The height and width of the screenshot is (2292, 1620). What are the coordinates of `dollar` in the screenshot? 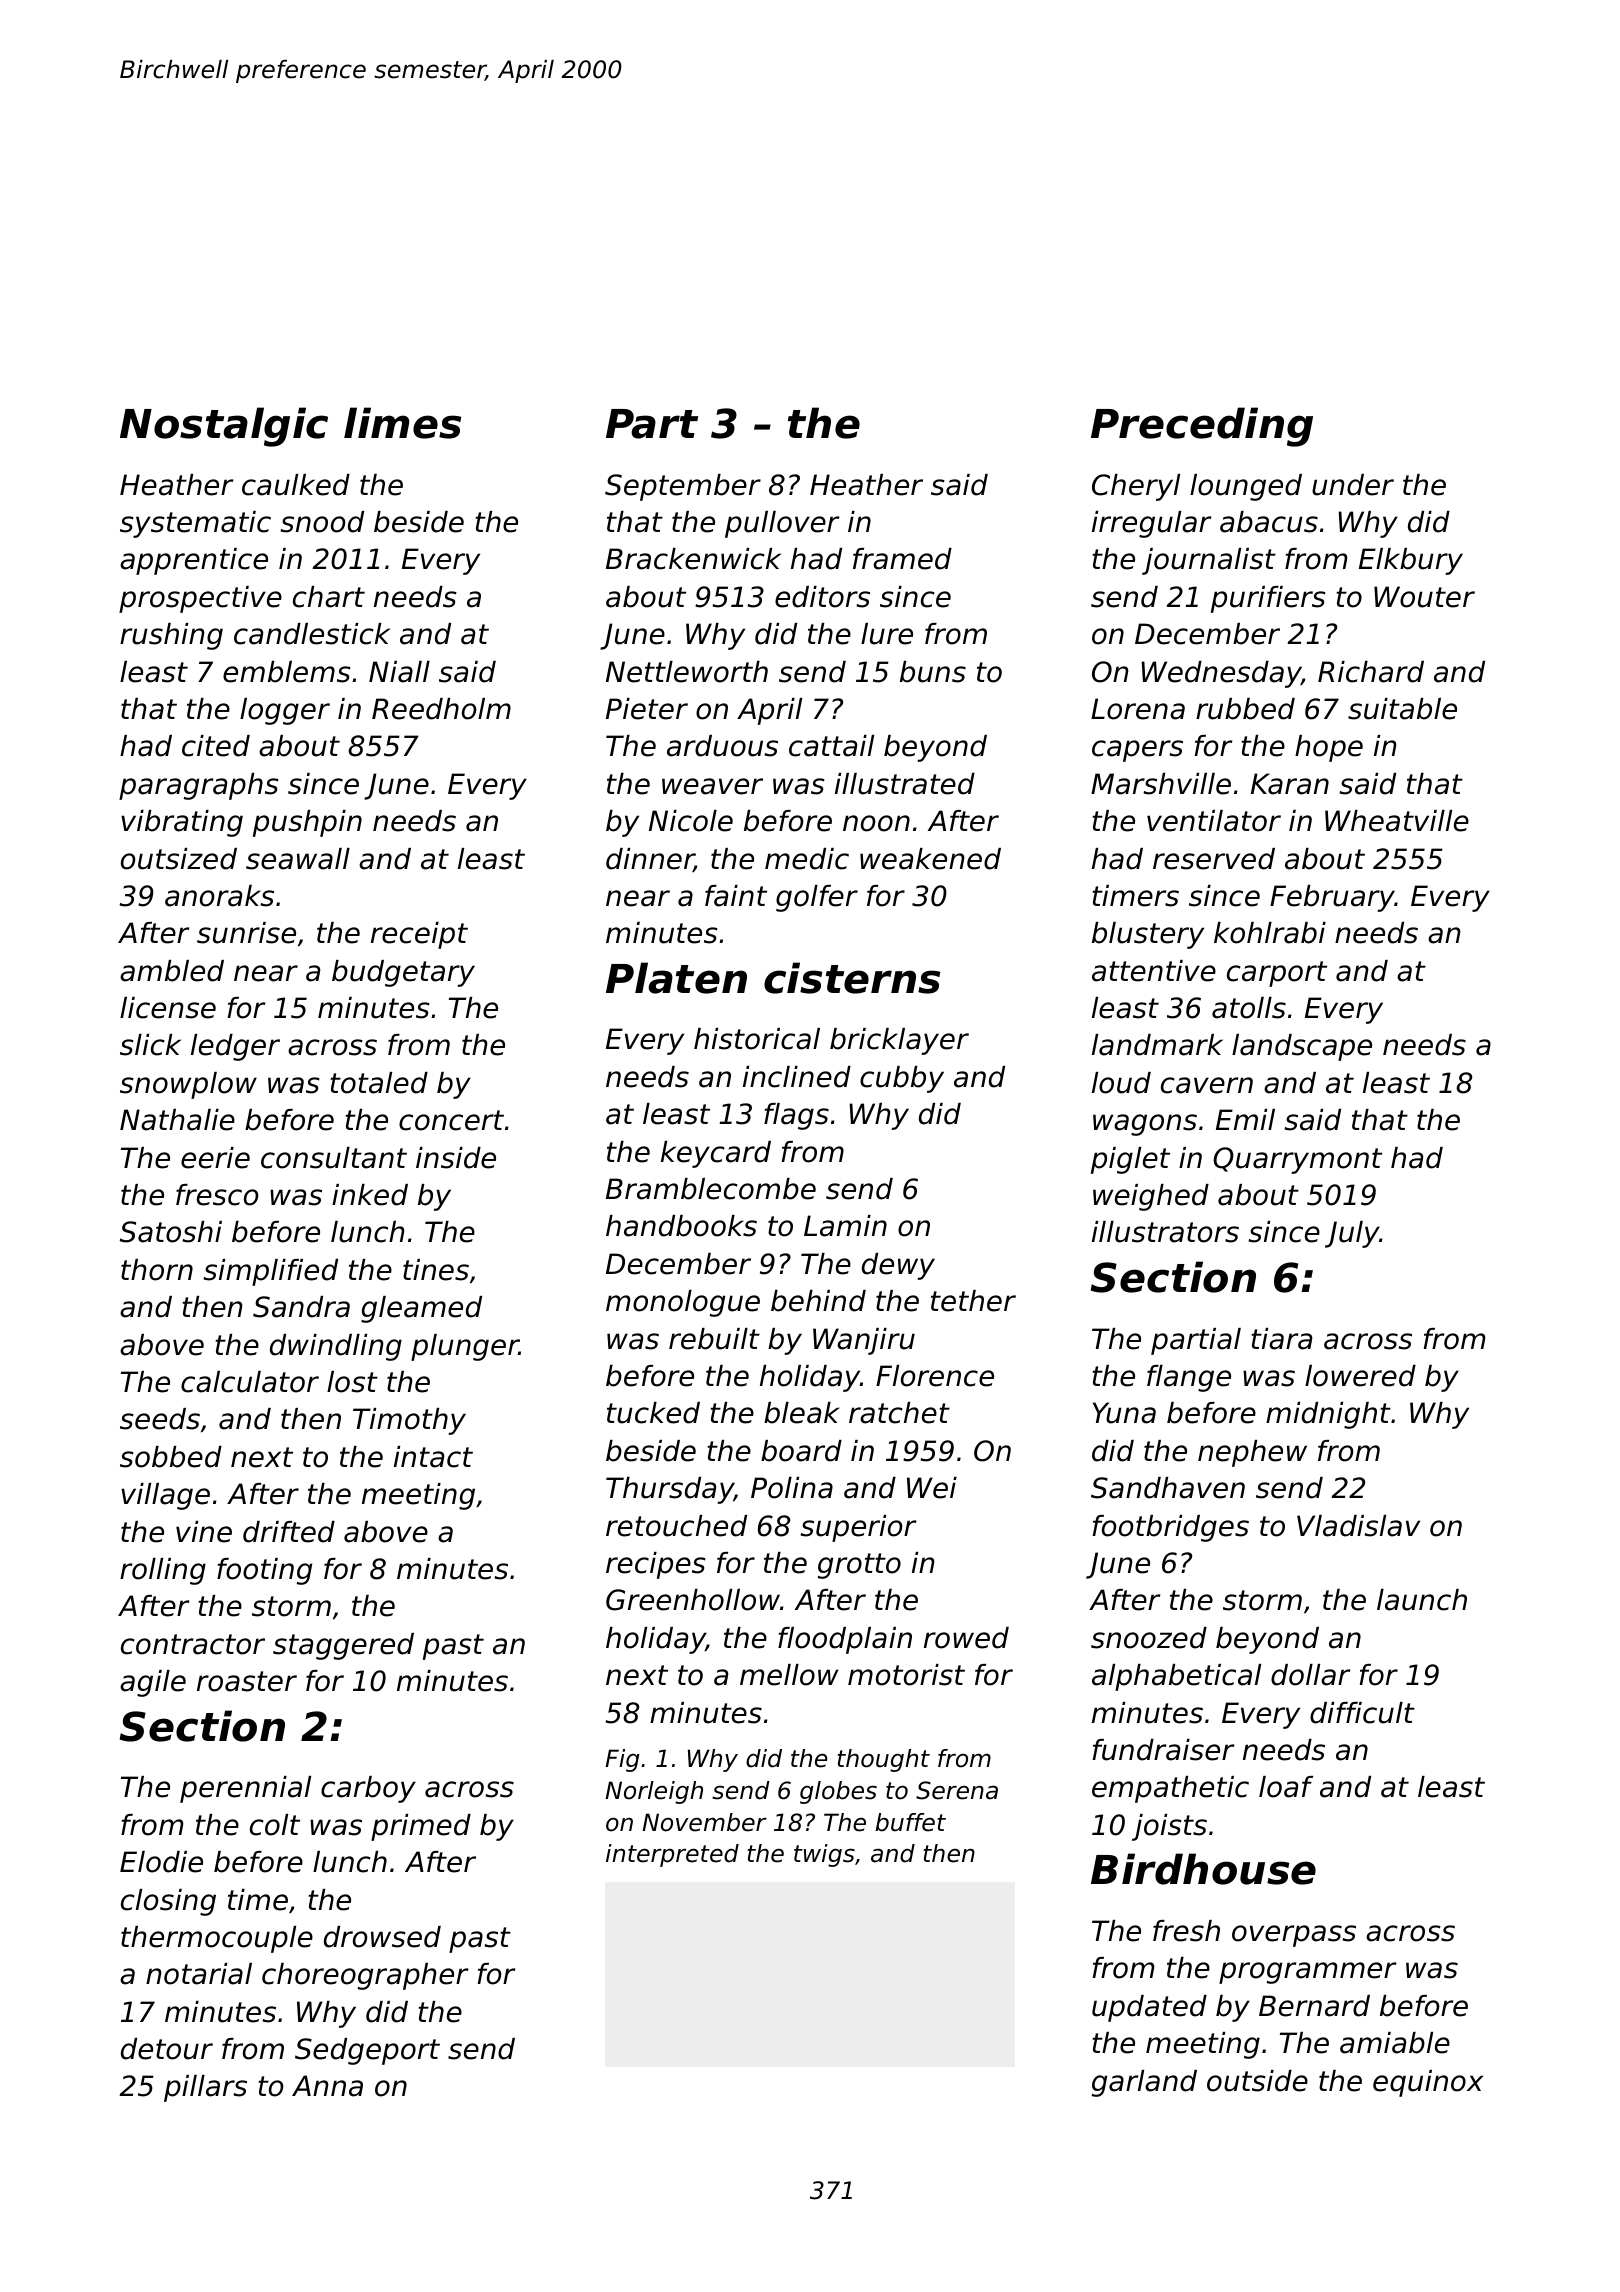 It's located at (1310, 1675).
